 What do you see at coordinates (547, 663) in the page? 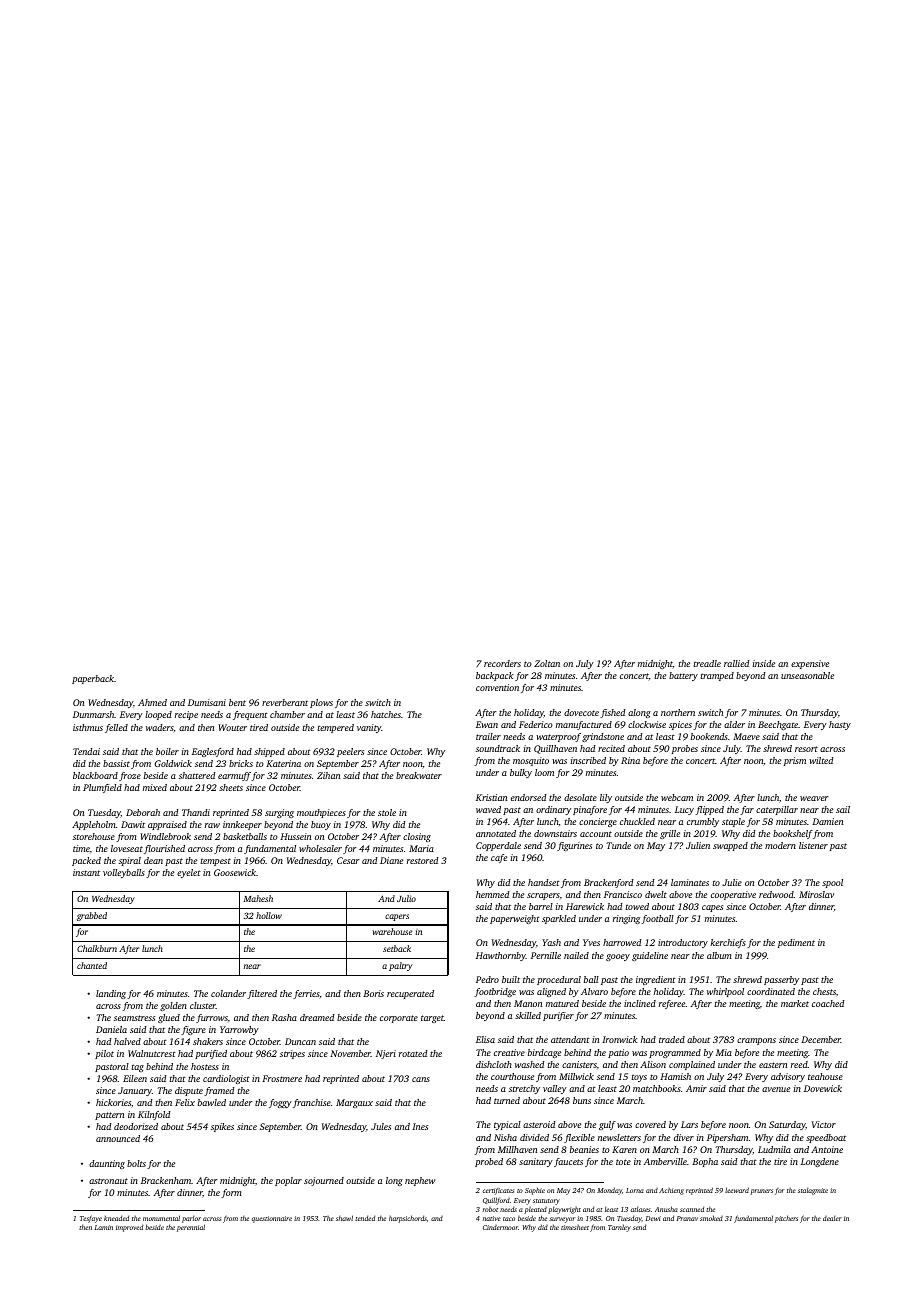
I see `Zoltan` at bounding box center [547, 663].
